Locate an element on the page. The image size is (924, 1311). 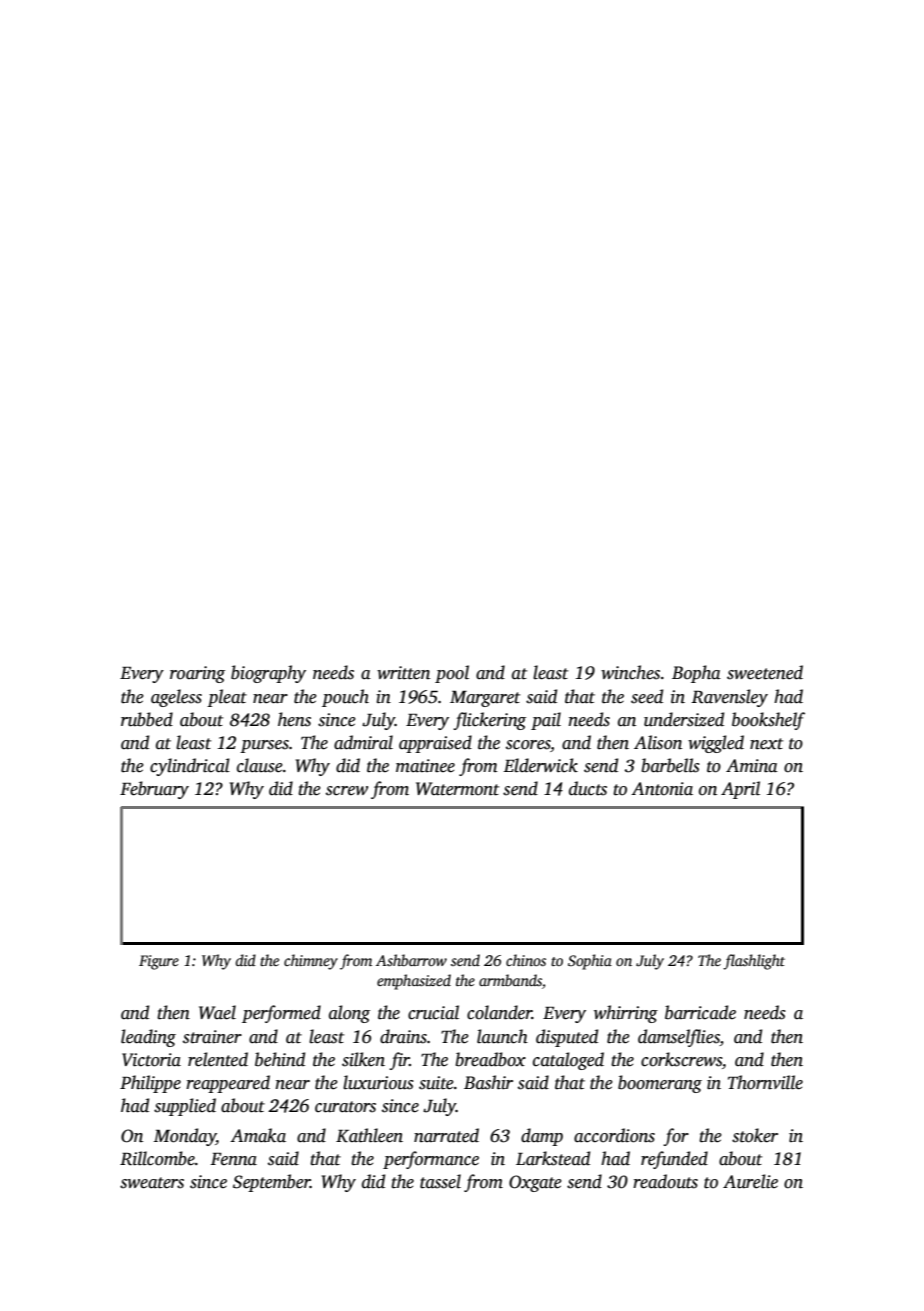
Victoria is located at coordinates (151, 1060).
